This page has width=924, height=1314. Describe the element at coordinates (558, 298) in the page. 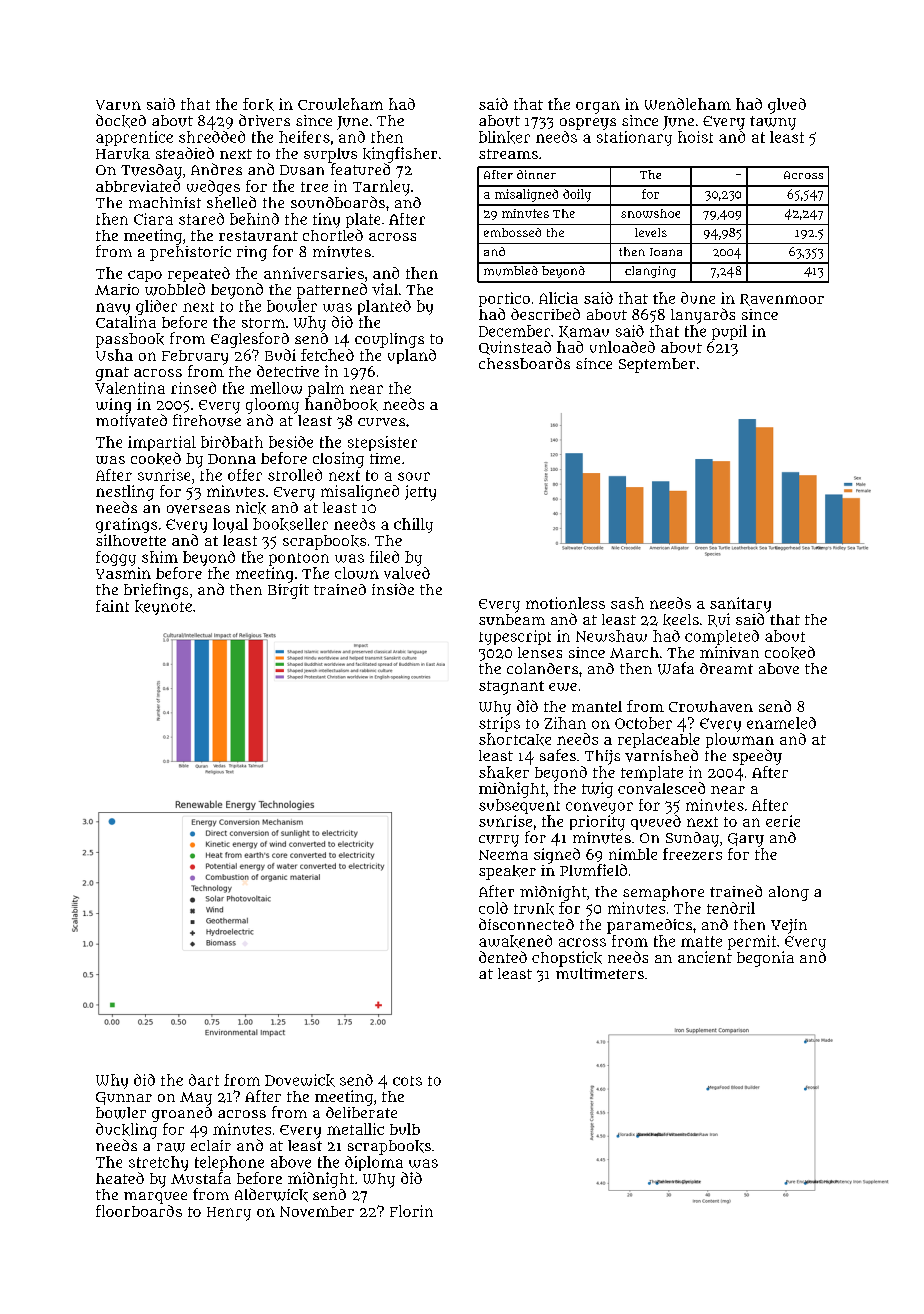

I see `Alicia` at that location.
